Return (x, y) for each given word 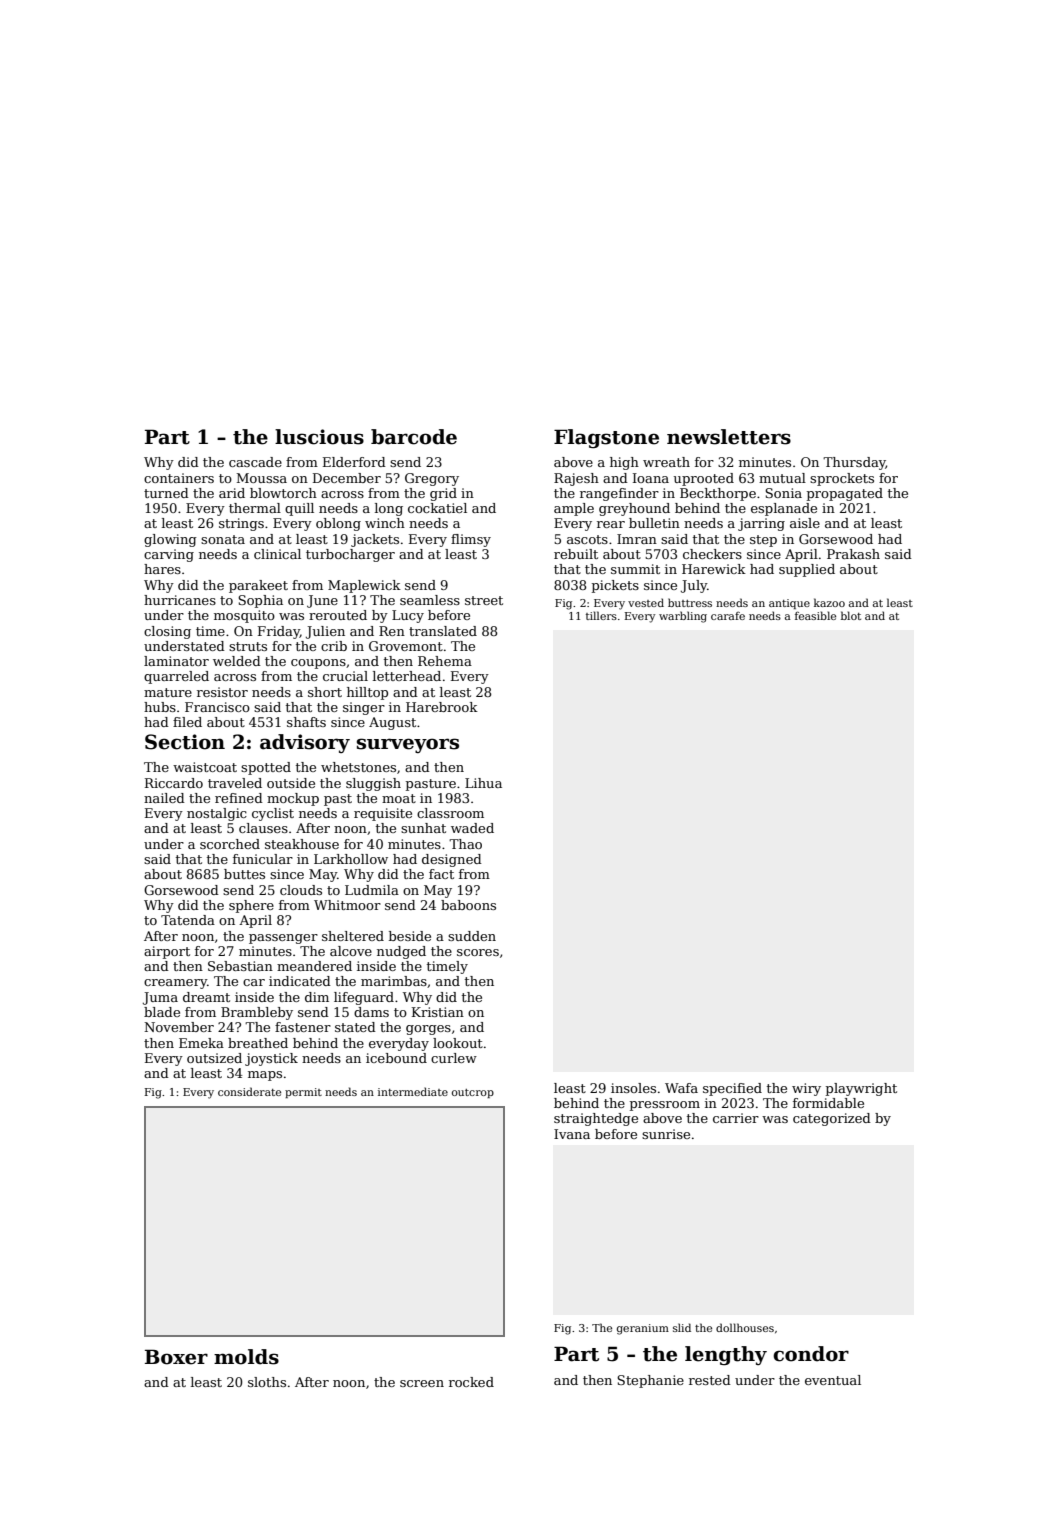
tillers (601, 615)
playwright (861, 1089)
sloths (267, 1382)
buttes (244, 874)
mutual (782, 478)
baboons (468, 905)
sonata (223, 539)
